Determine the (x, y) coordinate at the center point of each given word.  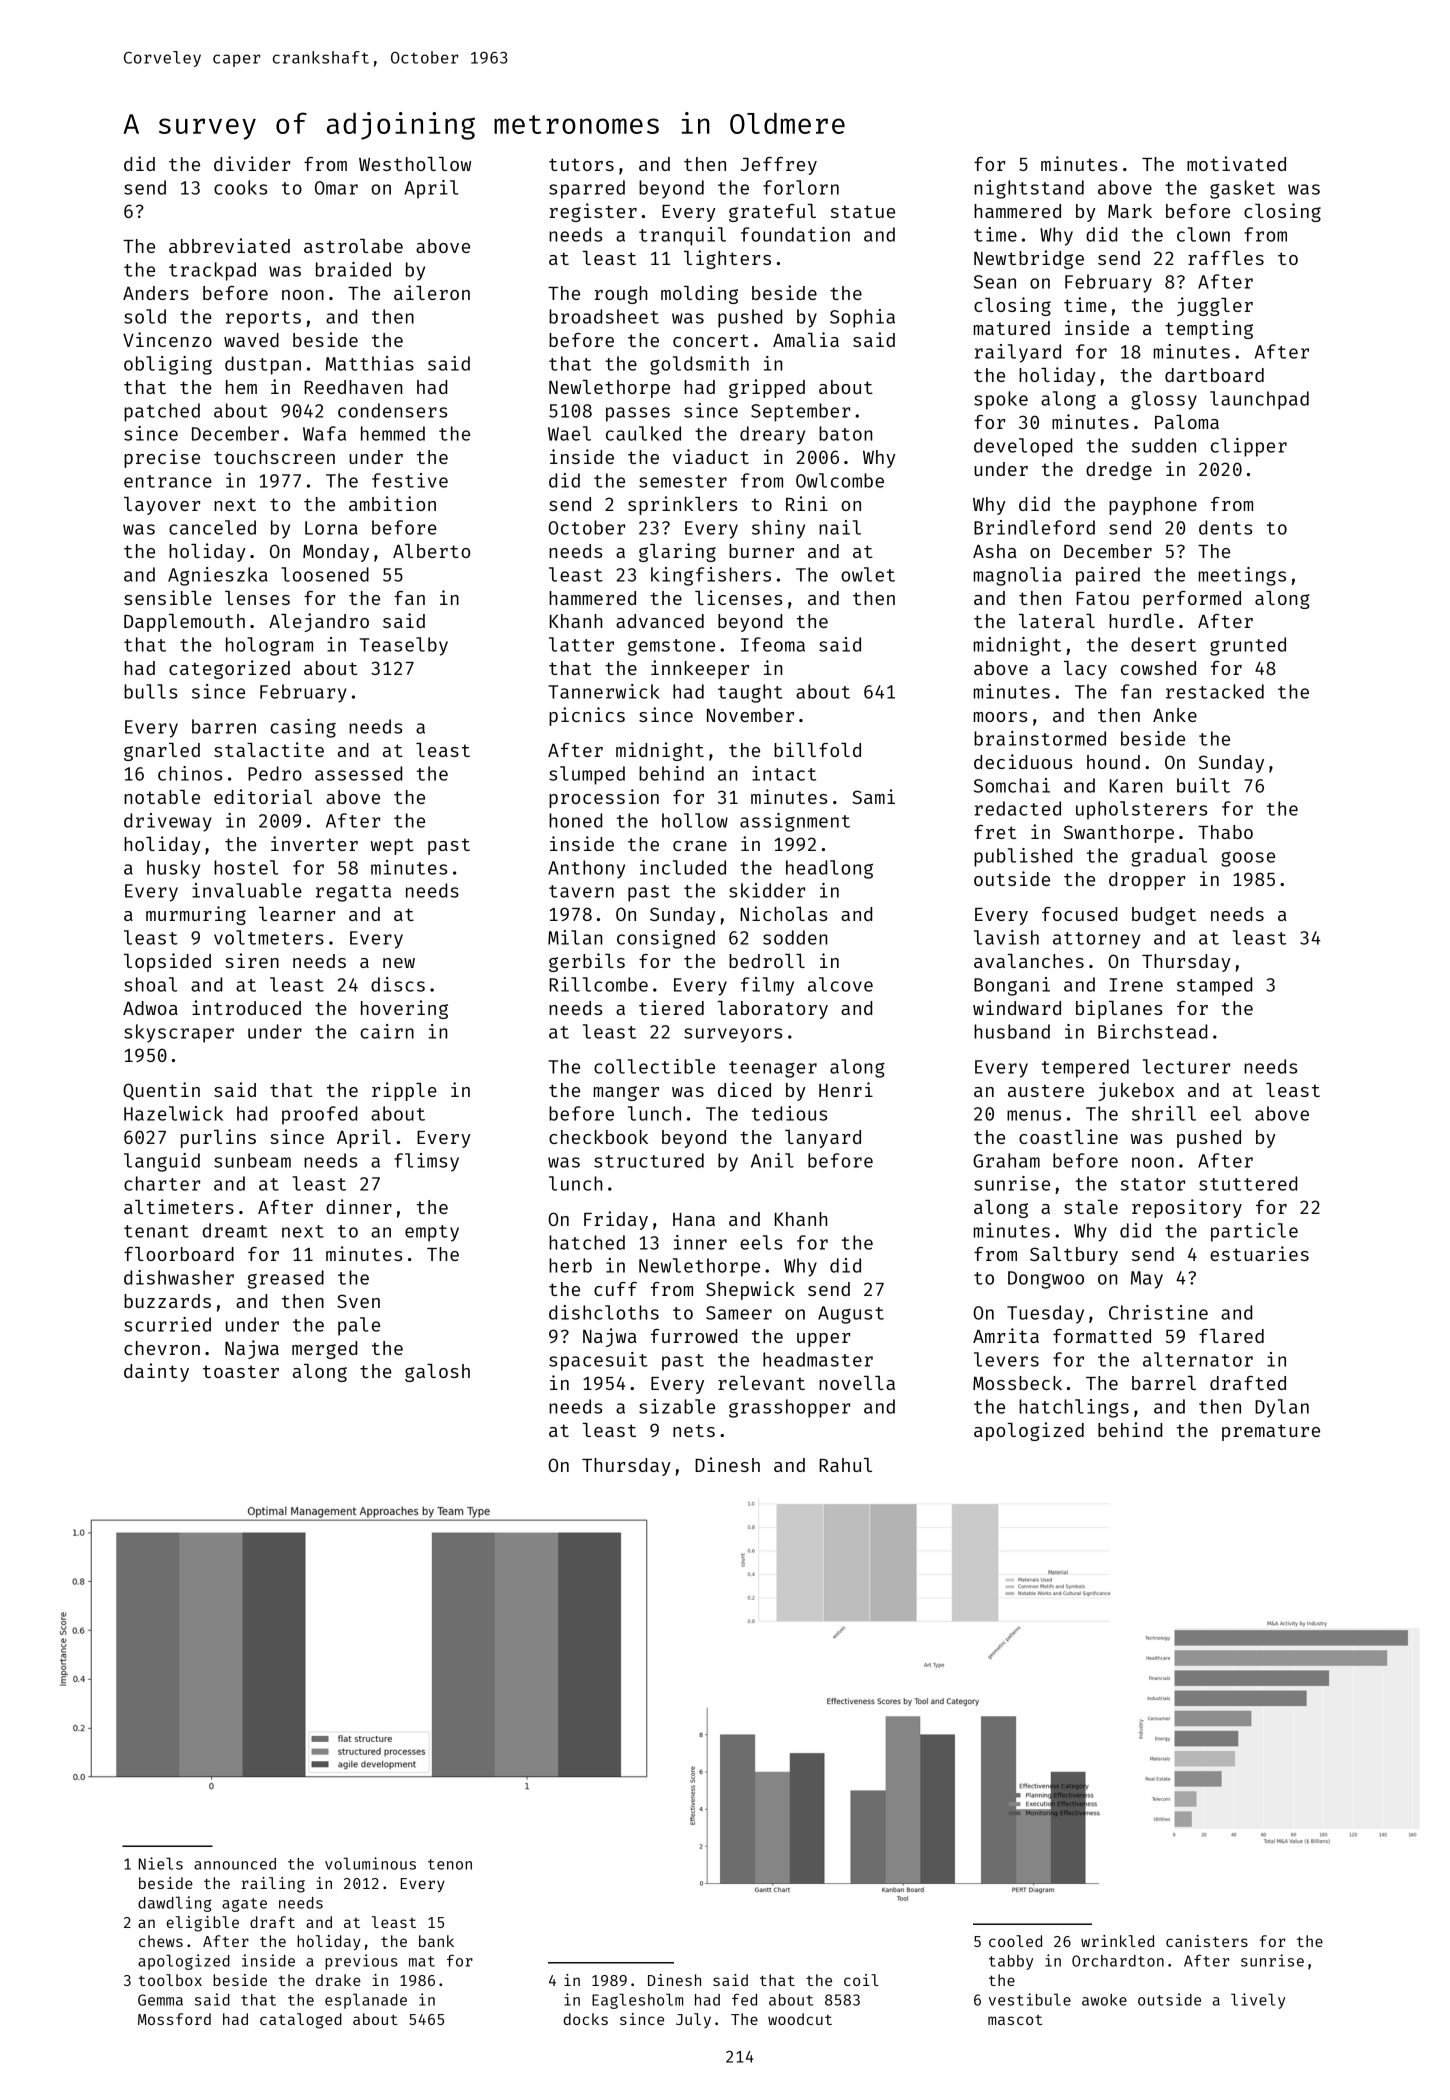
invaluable (247, 890)
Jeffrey (779, 166)
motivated (1236, 163)
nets (694, 1430)
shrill (1164, 1113)
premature (1271, 1432)
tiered (671, 1007)
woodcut (800, 2019)
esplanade (366, 2001)
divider (252, 163)
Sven (358, 1301)
